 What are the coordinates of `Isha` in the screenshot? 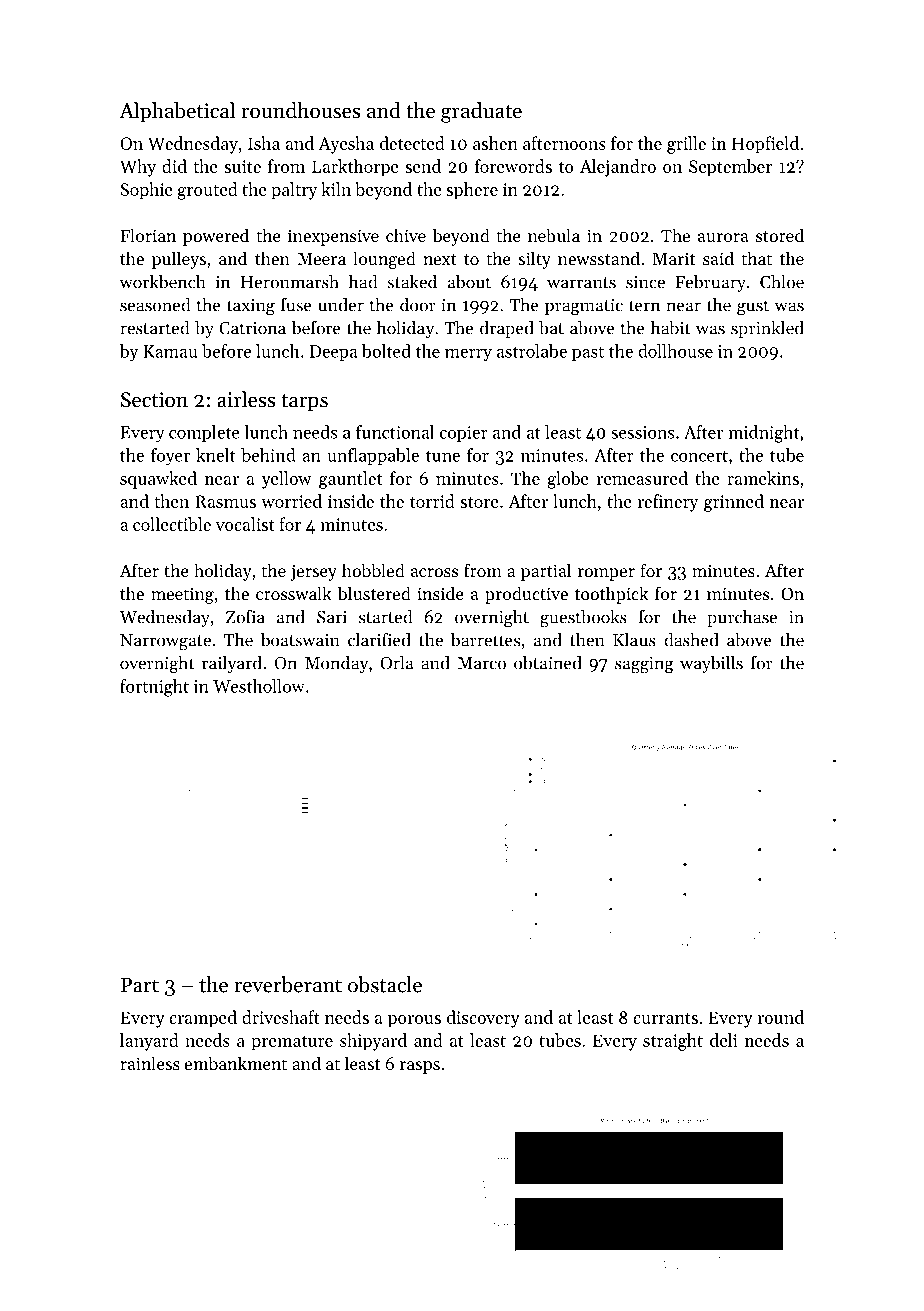 It's located at (264, 143).
